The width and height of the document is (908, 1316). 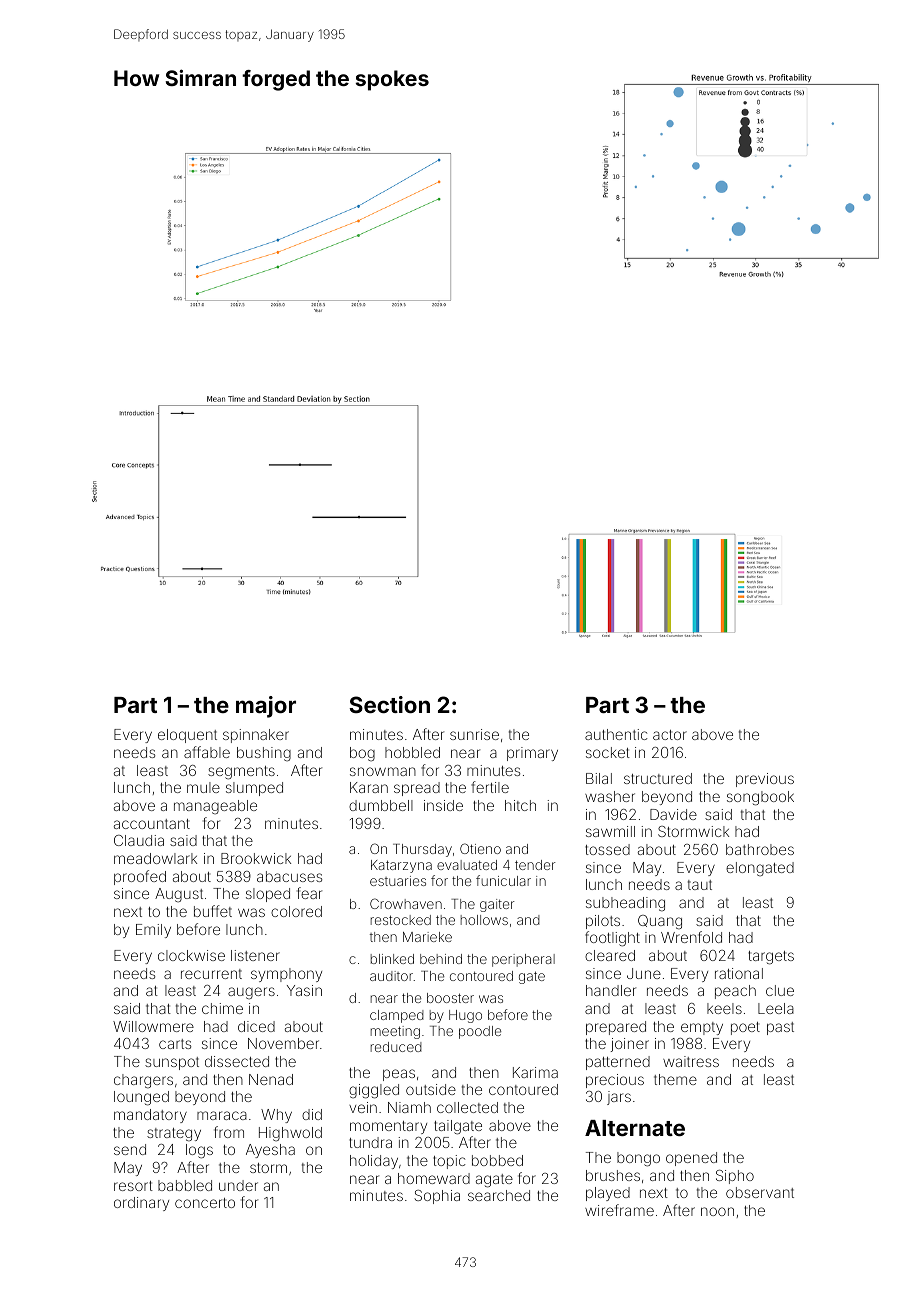 What do you see at coordinates (199, 1151) in the document?
I see `logs` at bounding box center [199, 1151].
